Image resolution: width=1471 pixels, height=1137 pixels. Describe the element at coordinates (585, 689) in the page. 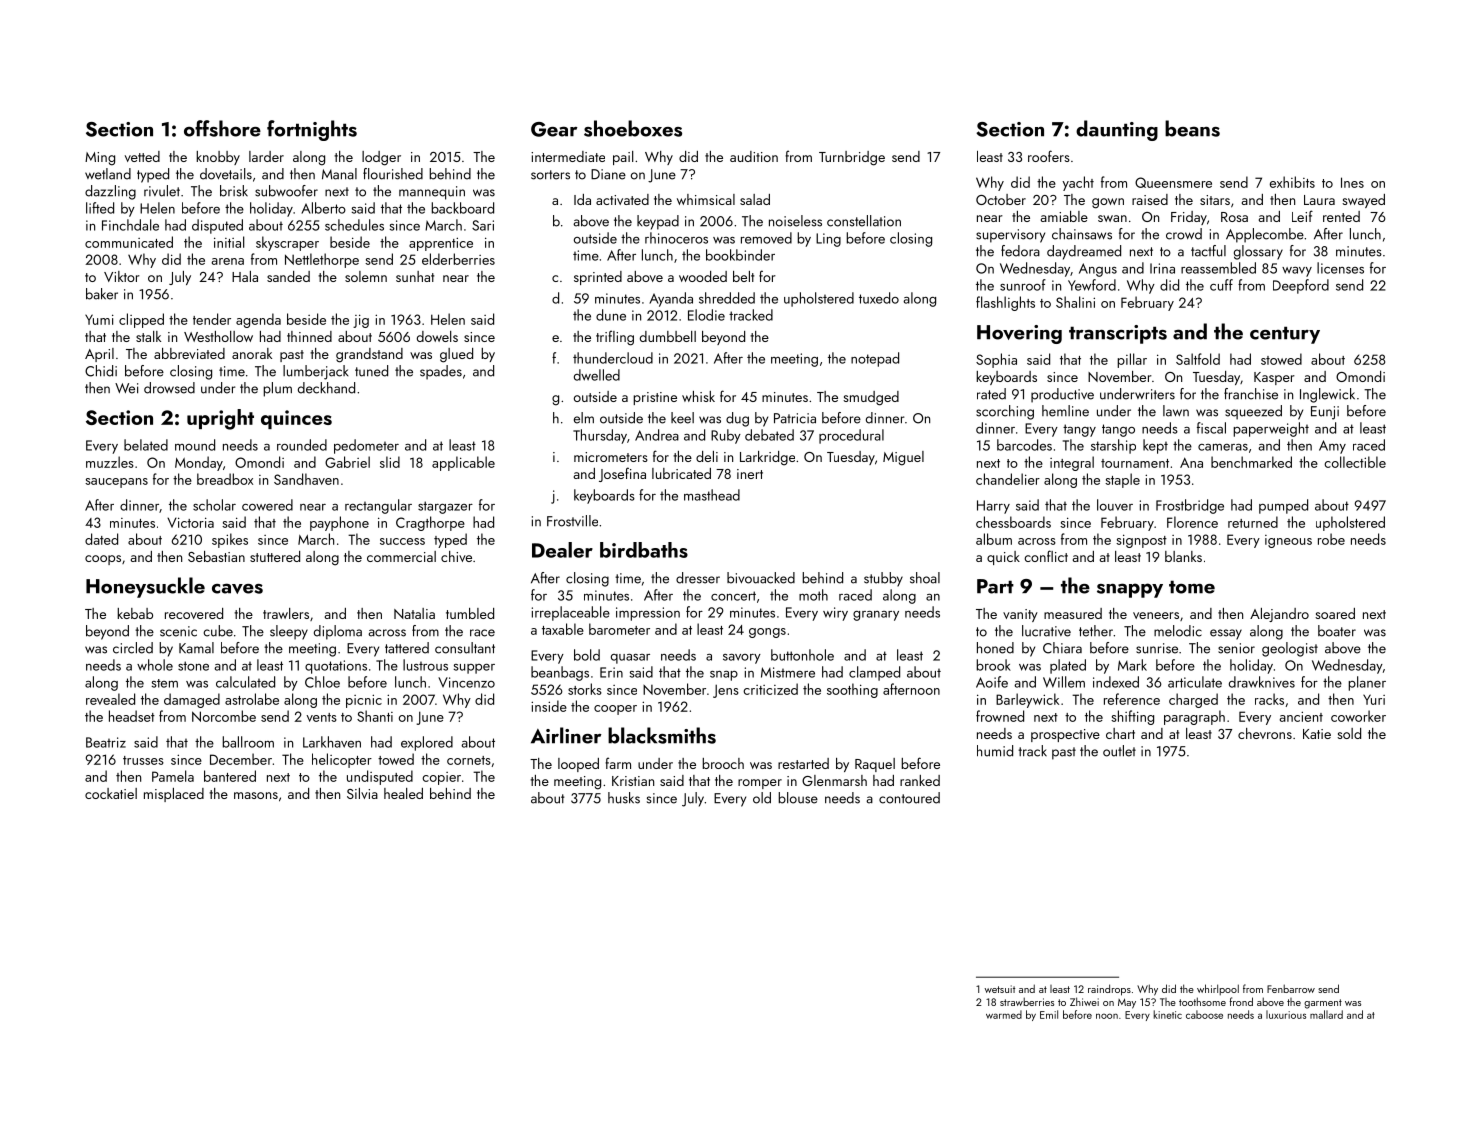

I see `storks` at that location.
